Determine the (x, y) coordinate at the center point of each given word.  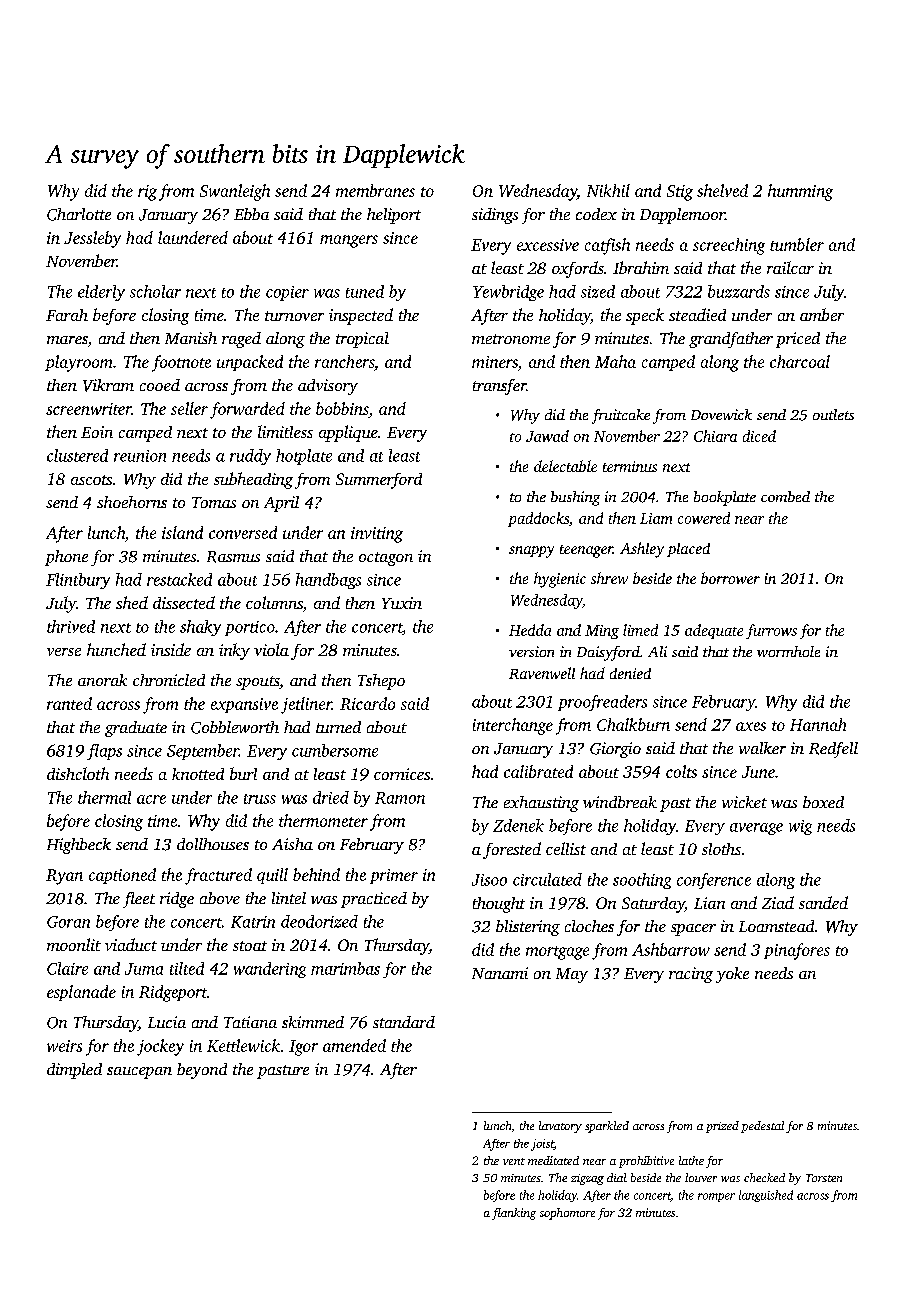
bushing (575, 498)
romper (716, 1197)
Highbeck (79, 846)
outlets (833, 414)
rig (147, 193)
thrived (71, 626)
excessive (548, 245)
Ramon (400, 798)
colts (681, 771)
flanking (514, 1214)
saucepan (139, 1073)
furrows (771, 631)
